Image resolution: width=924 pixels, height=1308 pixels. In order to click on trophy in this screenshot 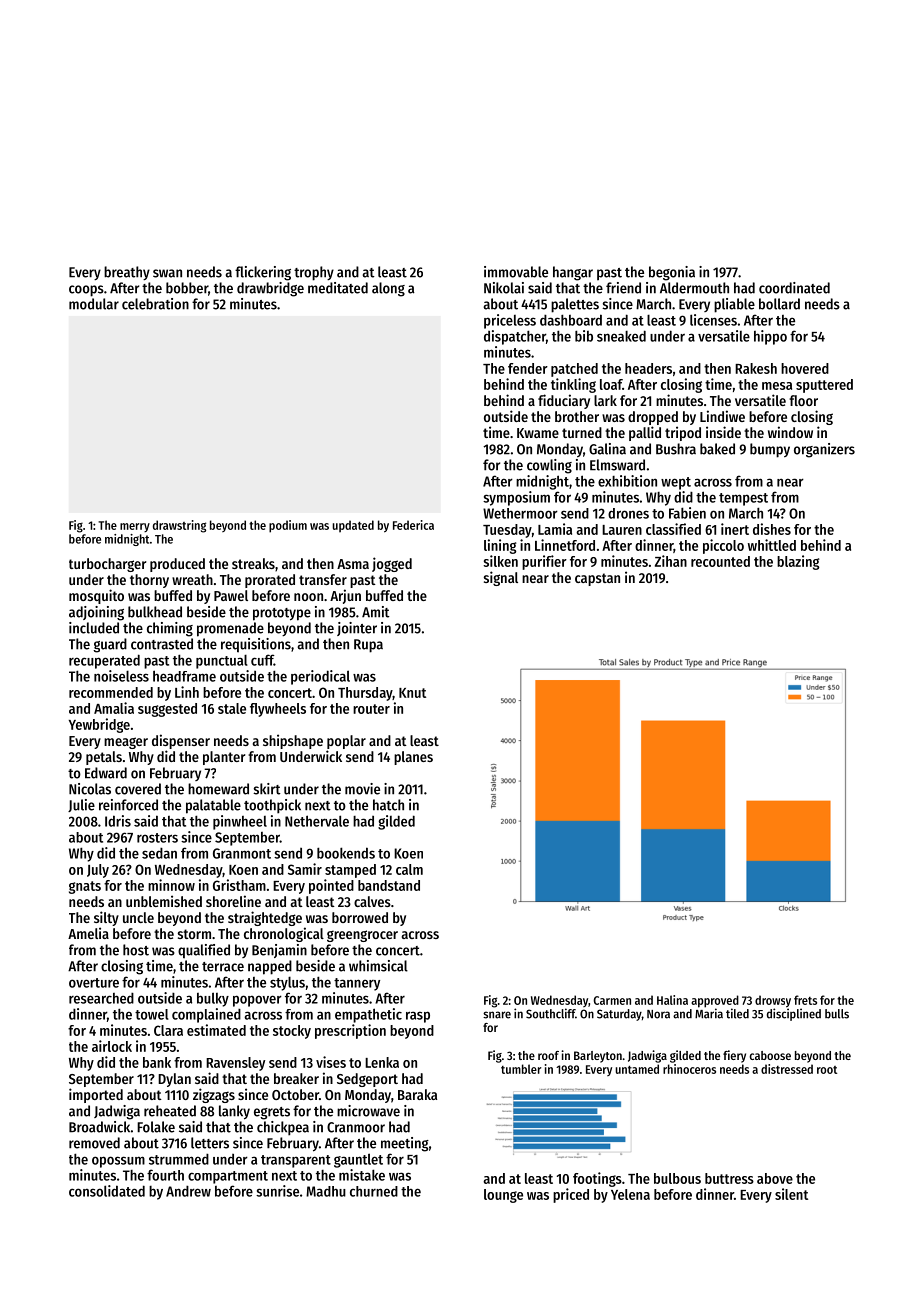, I will do `click(314, 273)`.
